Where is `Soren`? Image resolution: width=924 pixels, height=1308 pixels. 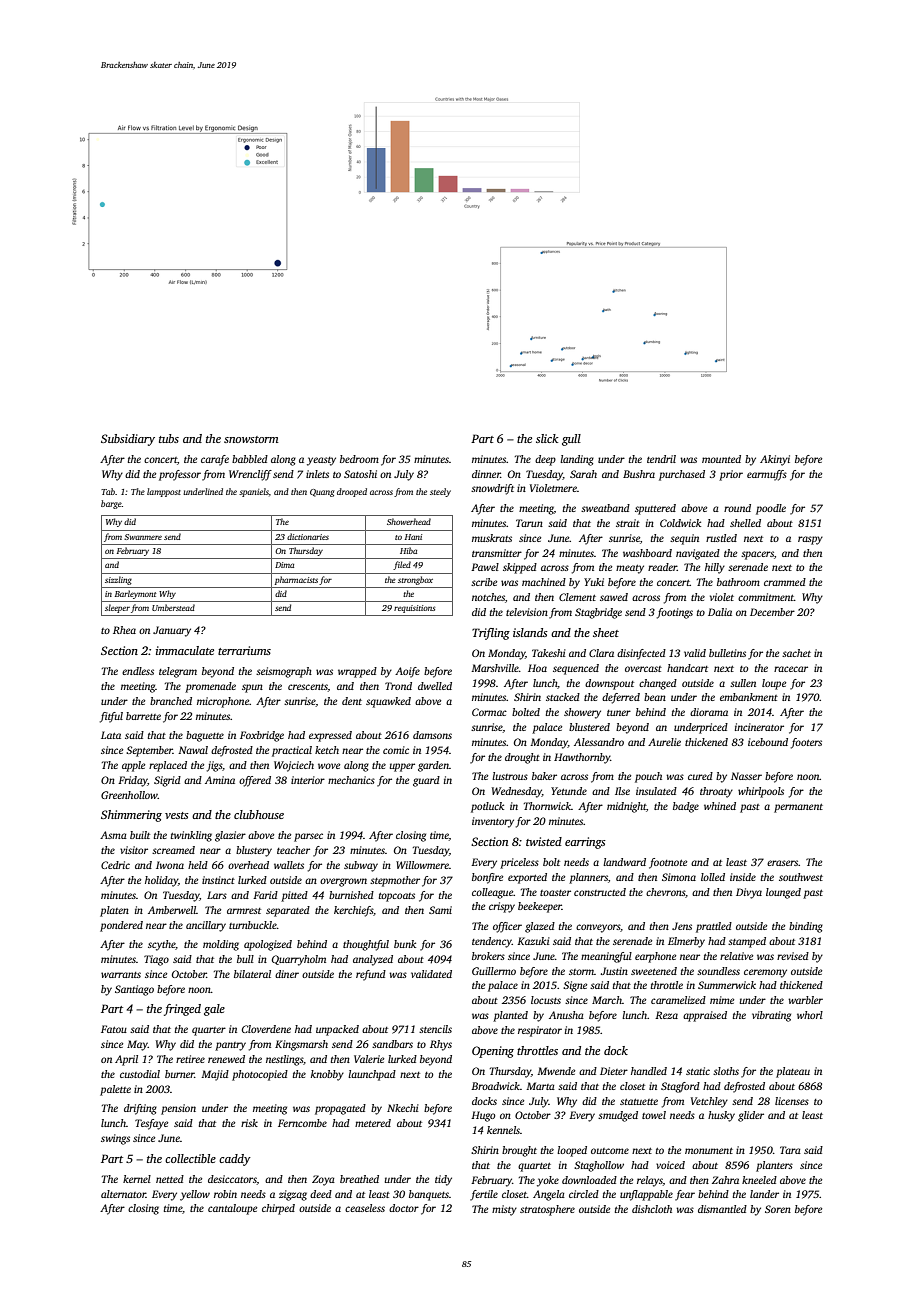
Soren is located at coordinates (778, 1209).
